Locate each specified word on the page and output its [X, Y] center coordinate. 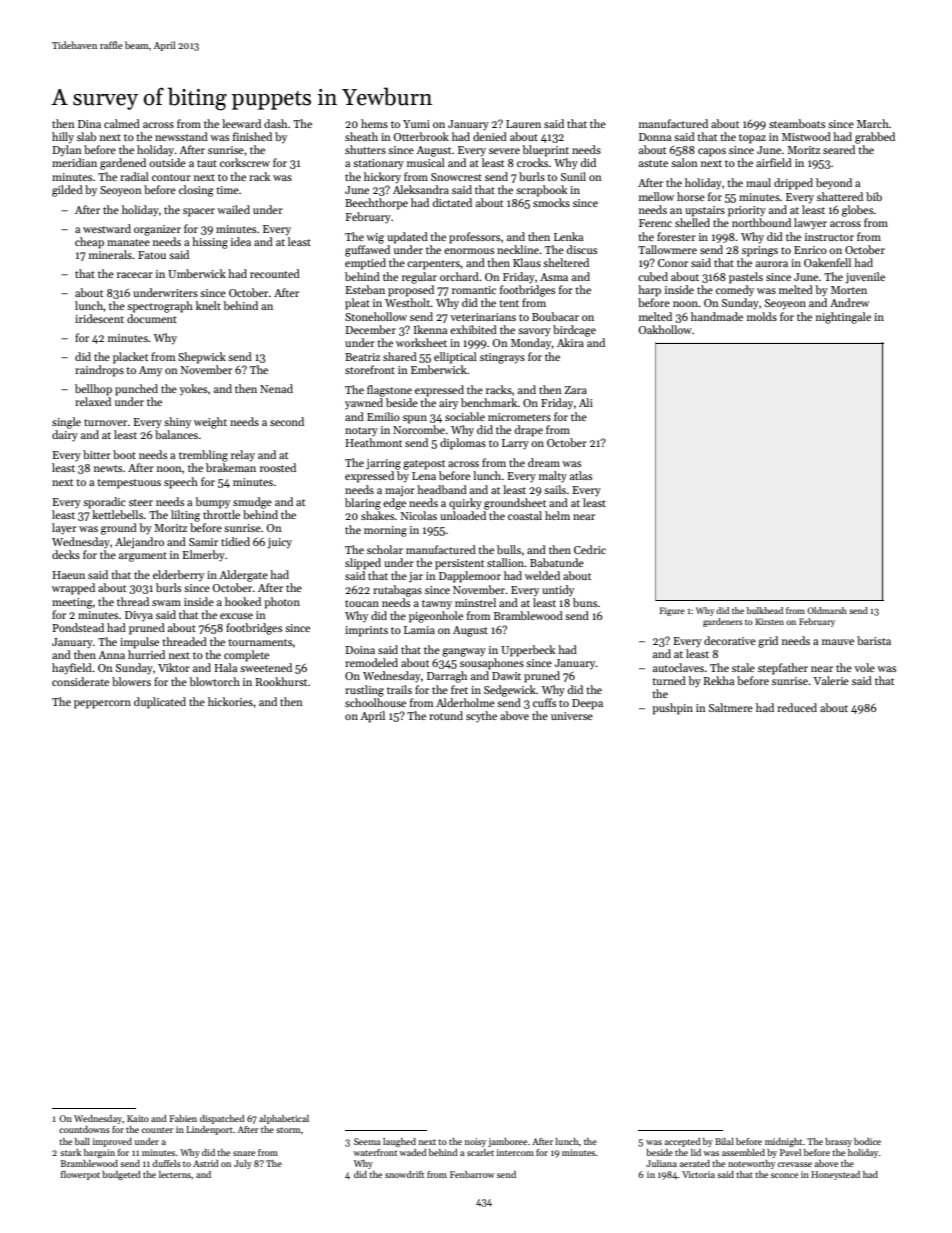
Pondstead [78, 627]
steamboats [797, 123]
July [243, 1164]
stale [743, 667]
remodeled [371, 662]
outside [167, 162]
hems [374, 123]
